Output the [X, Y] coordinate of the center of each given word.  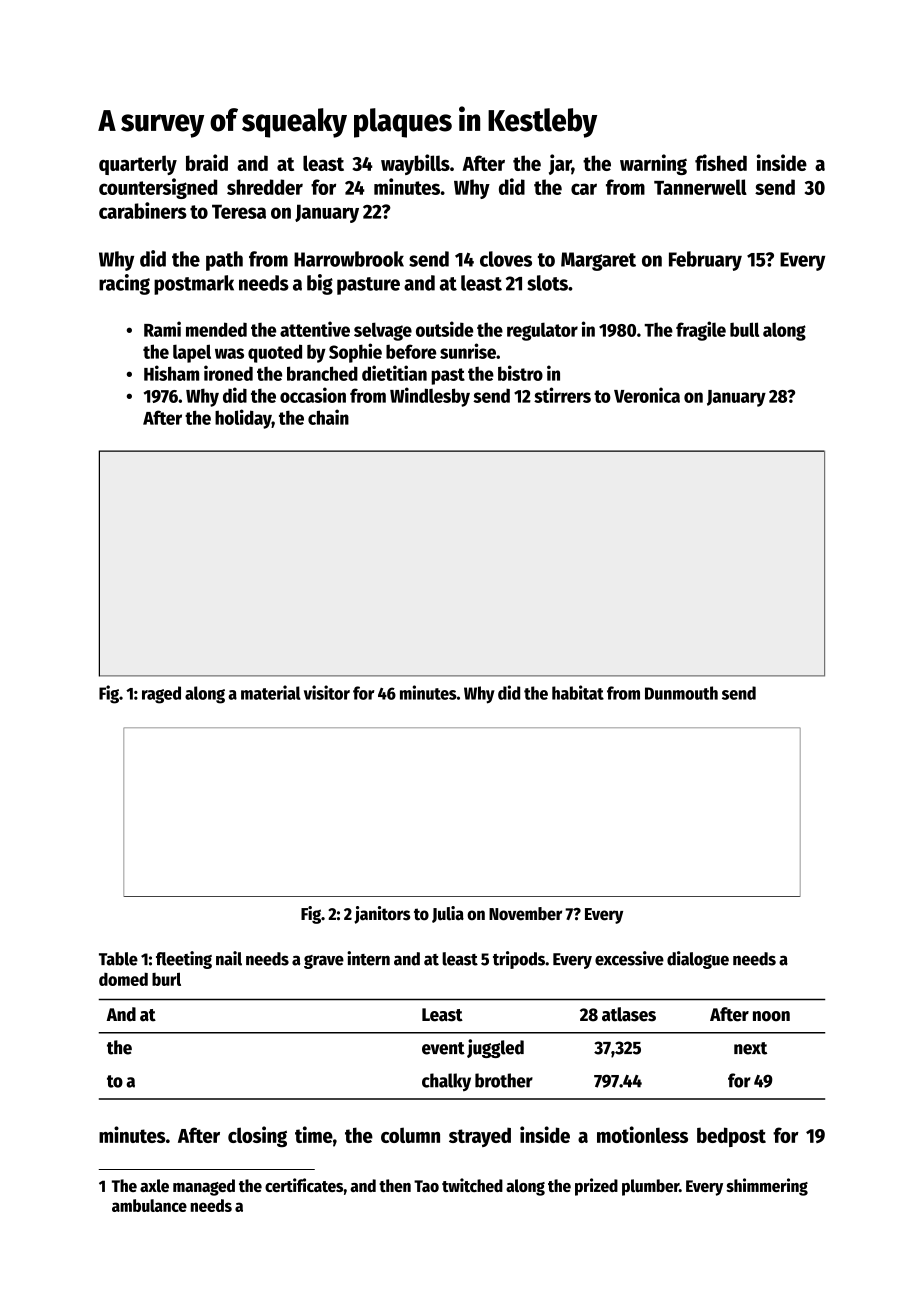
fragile [701, 331]
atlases [629, 1014]
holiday [243, 419]
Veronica [647, 395]
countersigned [158, 188]
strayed [480, 1137]
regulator [542, 331]
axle [154, 1185]
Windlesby [430, 397]
